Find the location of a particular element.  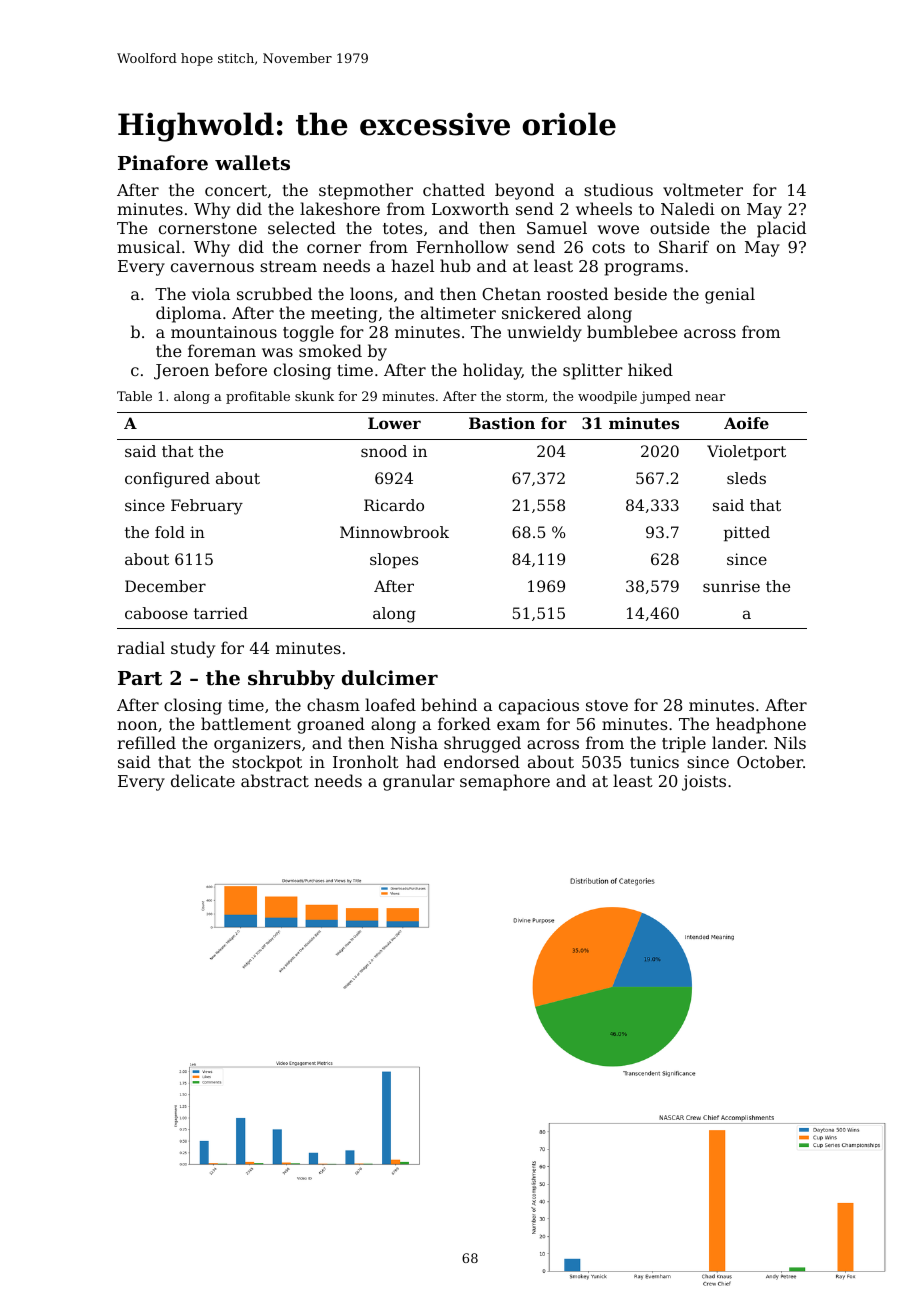

Pinafore is located at coordinates (163, 162).
